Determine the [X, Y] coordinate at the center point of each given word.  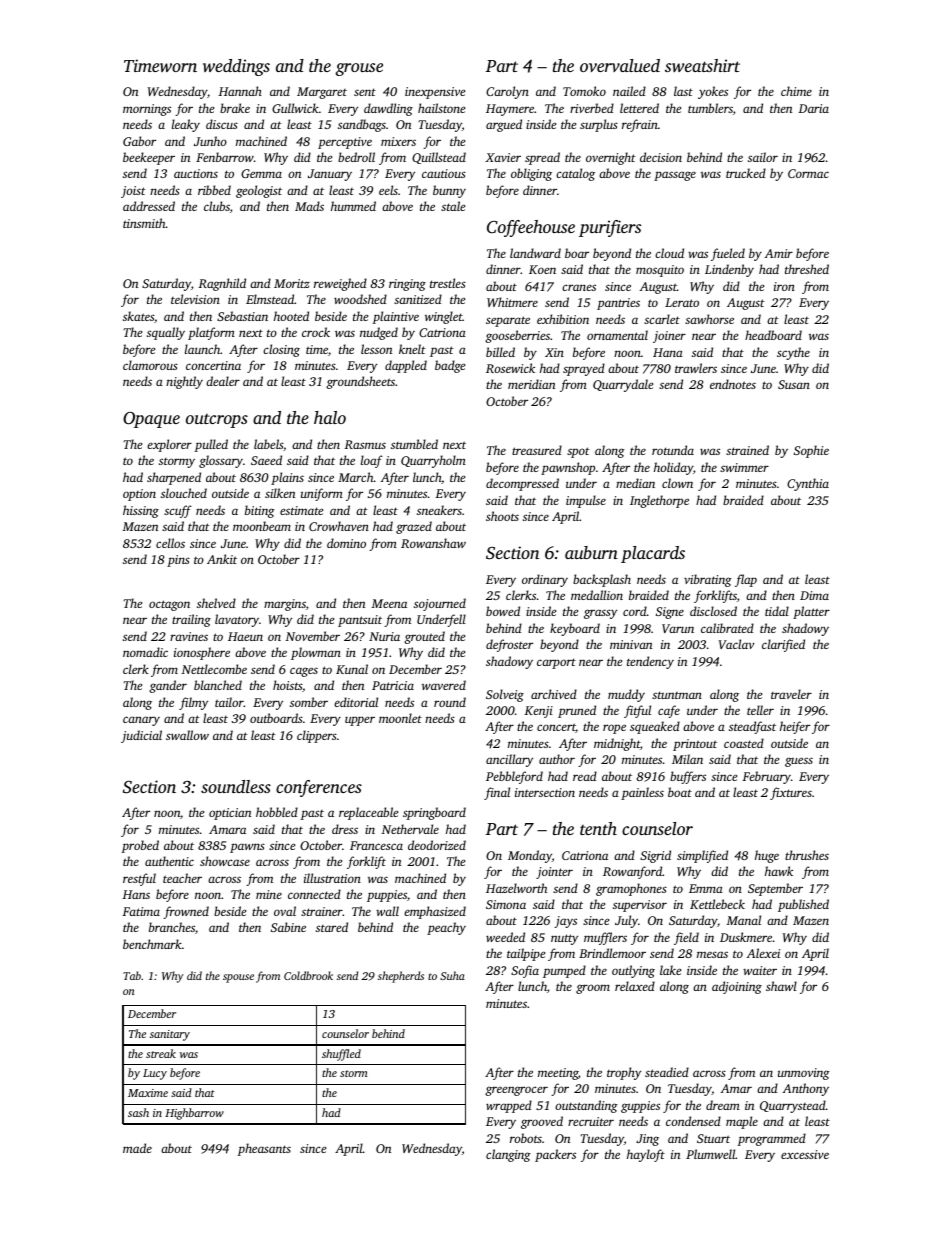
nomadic [145, 652]
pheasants [264, 1149]
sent [365, 92]
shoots [502, 516]
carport [556, 663]
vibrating [708, 580]
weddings [236, 67]
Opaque [151, 420]
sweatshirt [702, 65]
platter [811, 612]
